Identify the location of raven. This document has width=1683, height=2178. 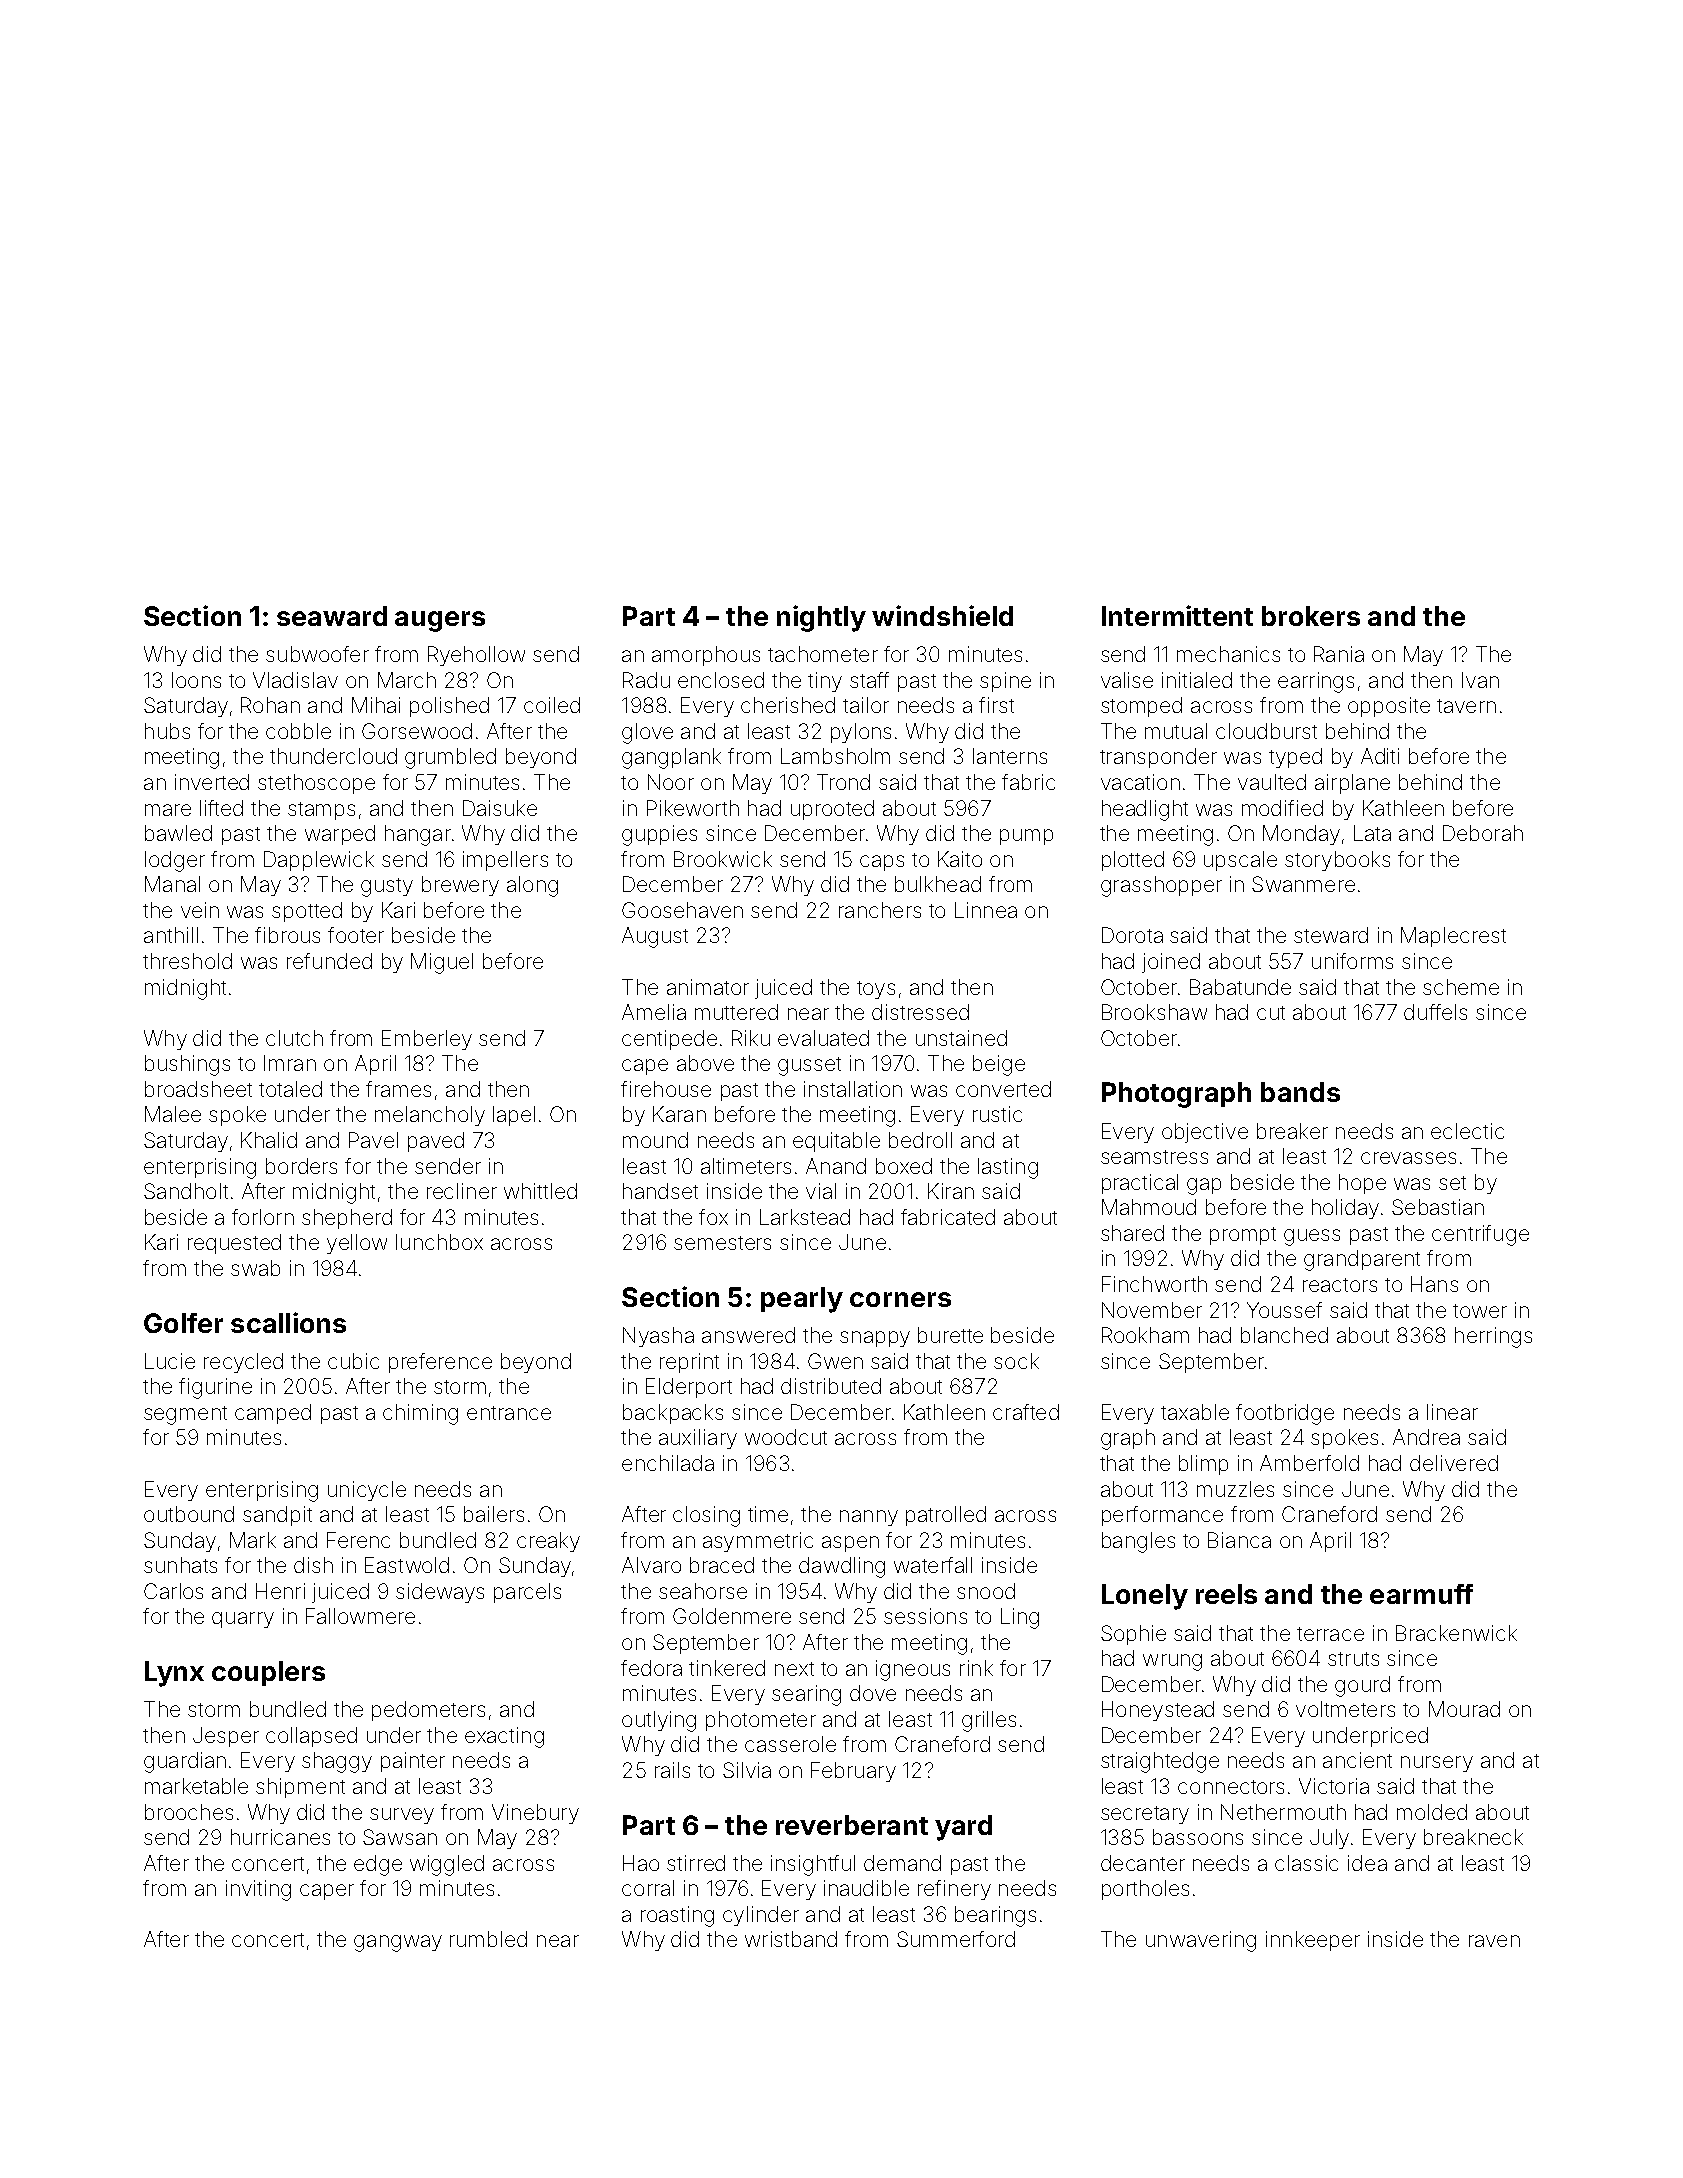
(1494, 1941).
